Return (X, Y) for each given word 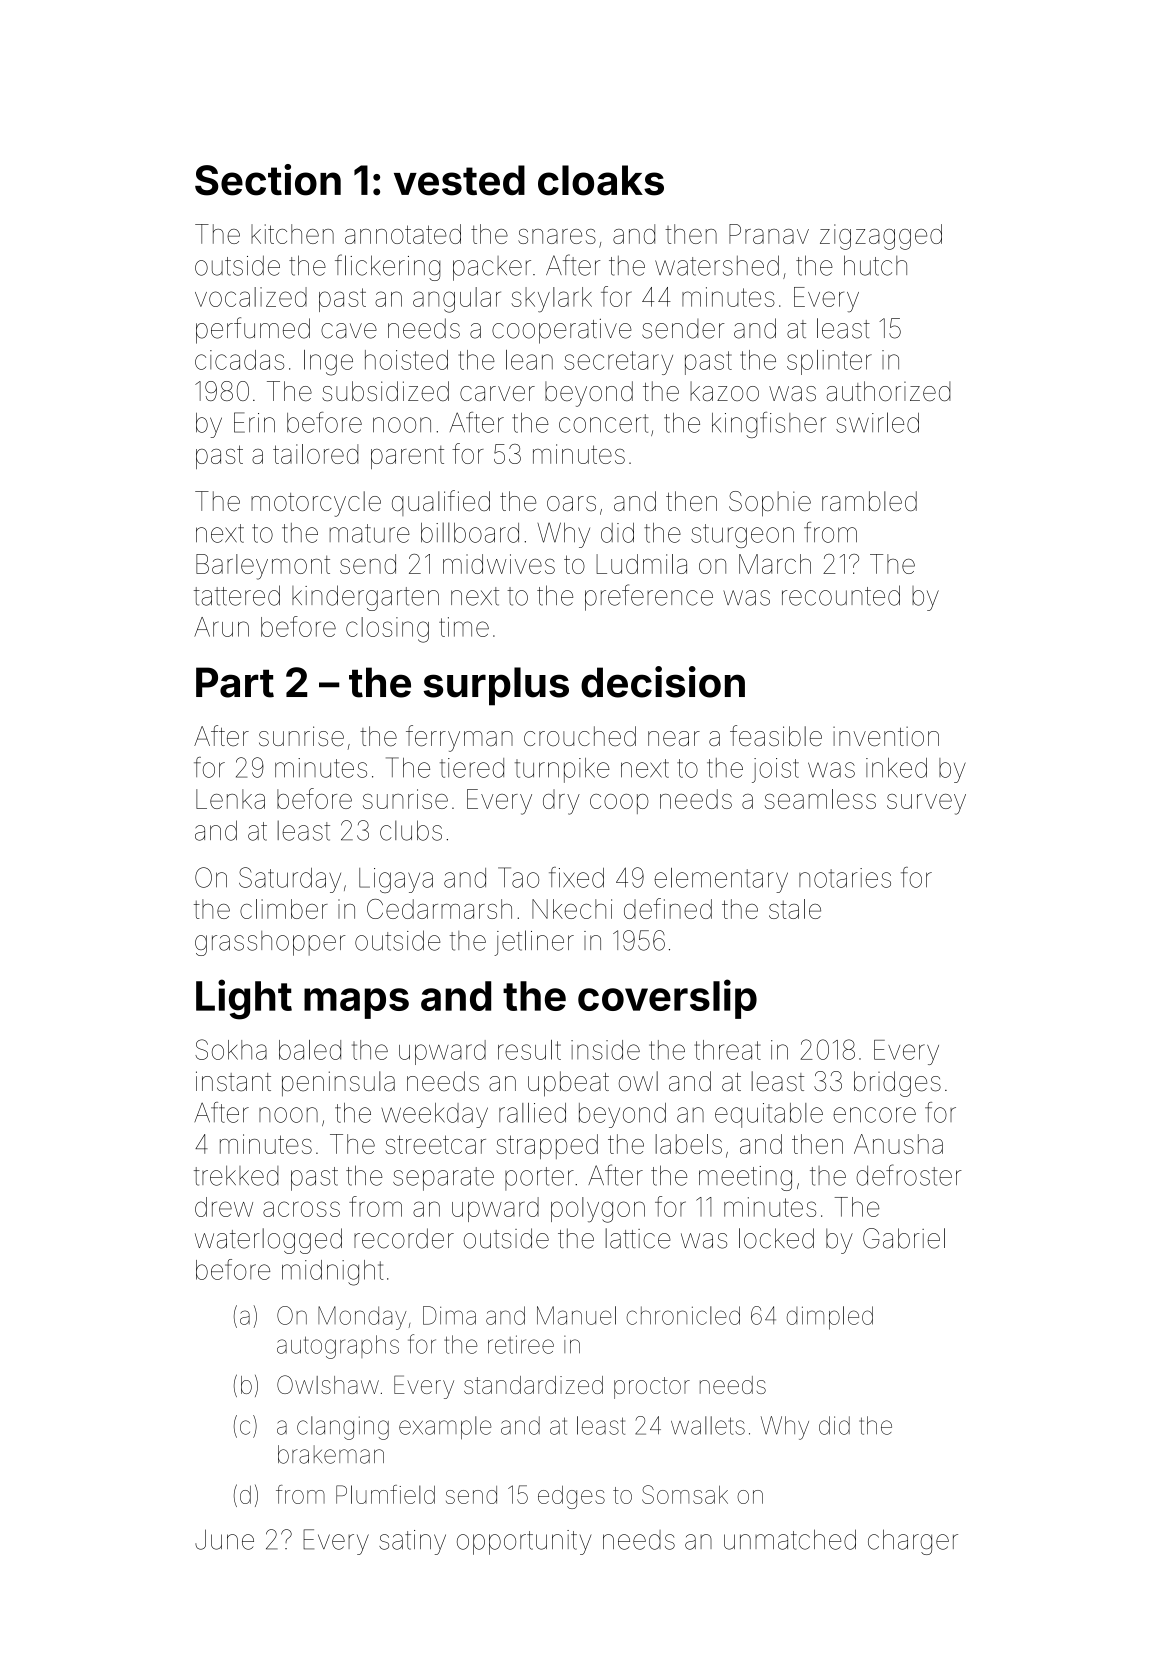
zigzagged (881, 237)
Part (235, 682)
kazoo (724, 391)
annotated (403, 234)
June (224, 1539)
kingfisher (769, 425)
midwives (499, 564)
